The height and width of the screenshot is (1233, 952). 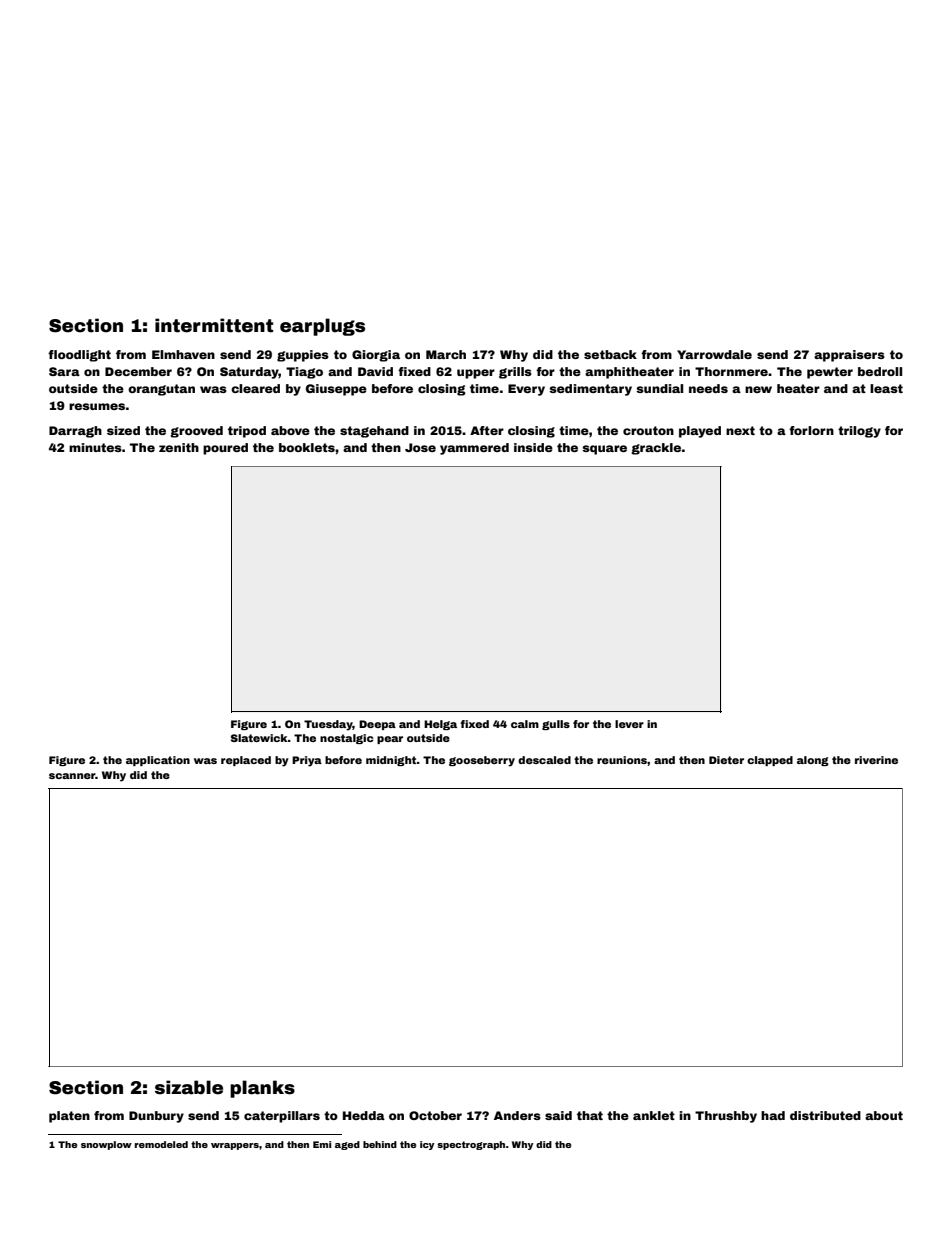 I want to click on minutes, so click(x=95, y=447).
